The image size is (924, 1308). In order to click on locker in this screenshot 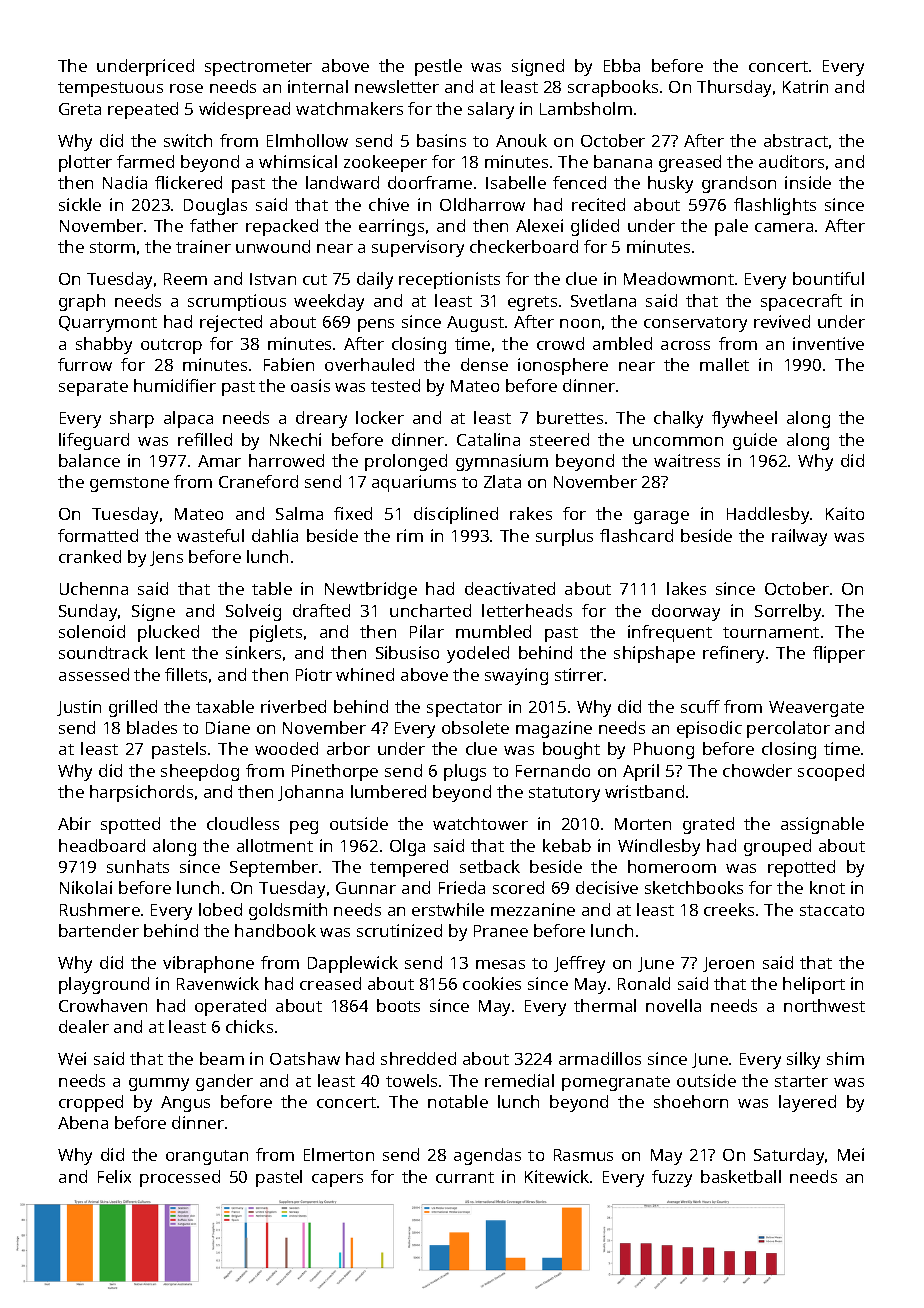, I will do `click(380, 417)`.
